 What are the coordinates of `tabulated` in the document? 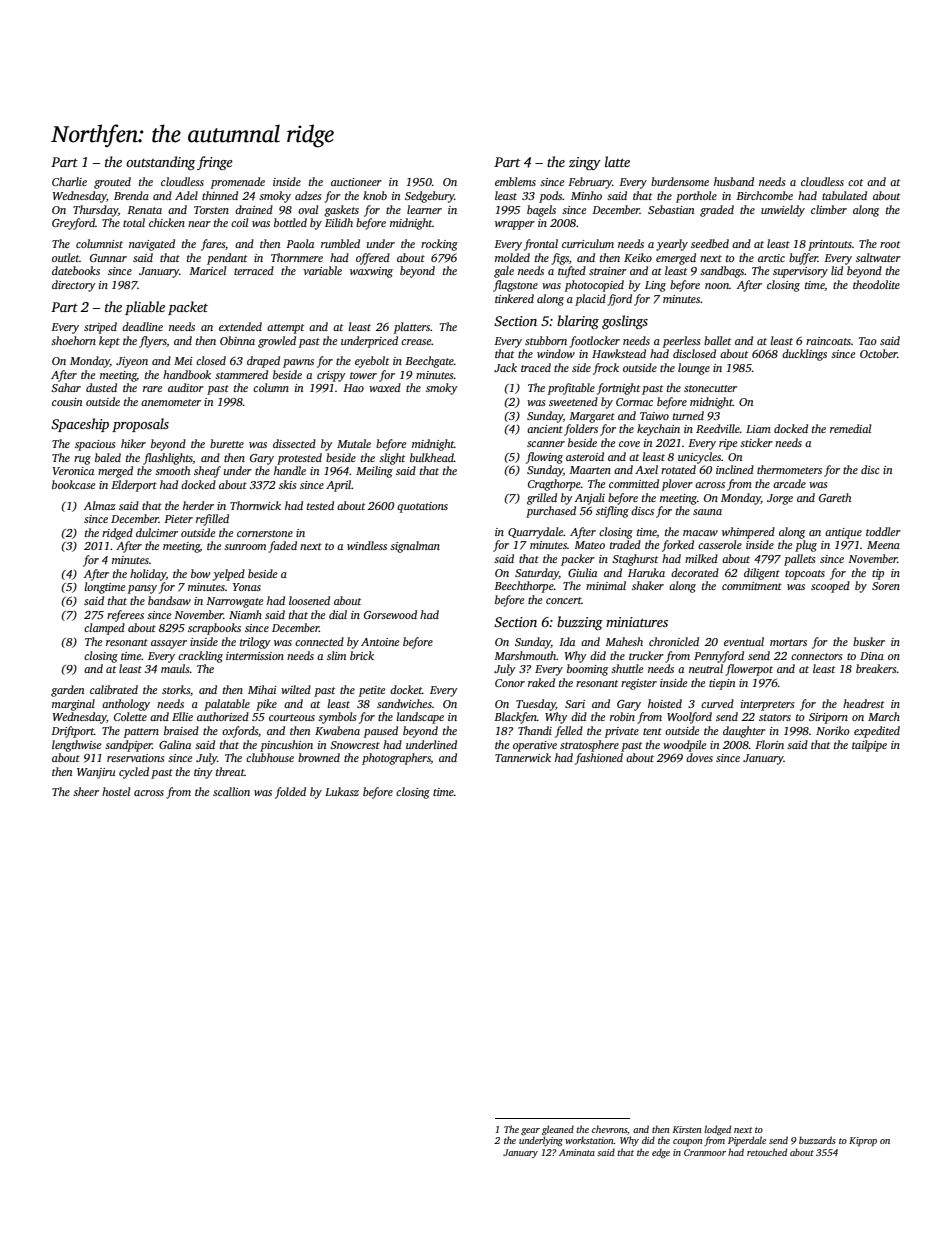 It's located at (844, 195).
